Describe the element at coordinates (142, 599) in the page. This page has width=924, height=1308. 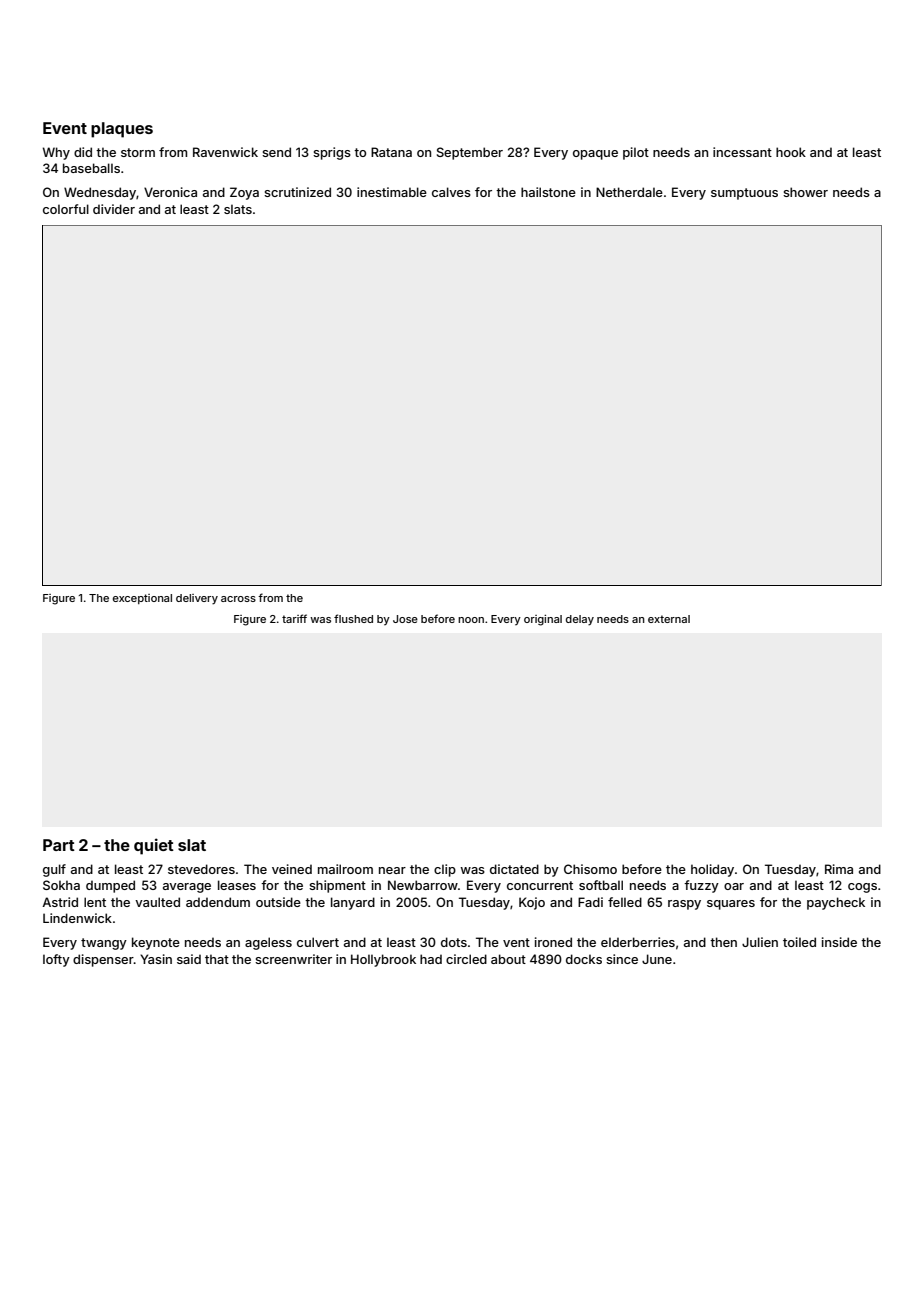
I see `exceptional` at that location.
